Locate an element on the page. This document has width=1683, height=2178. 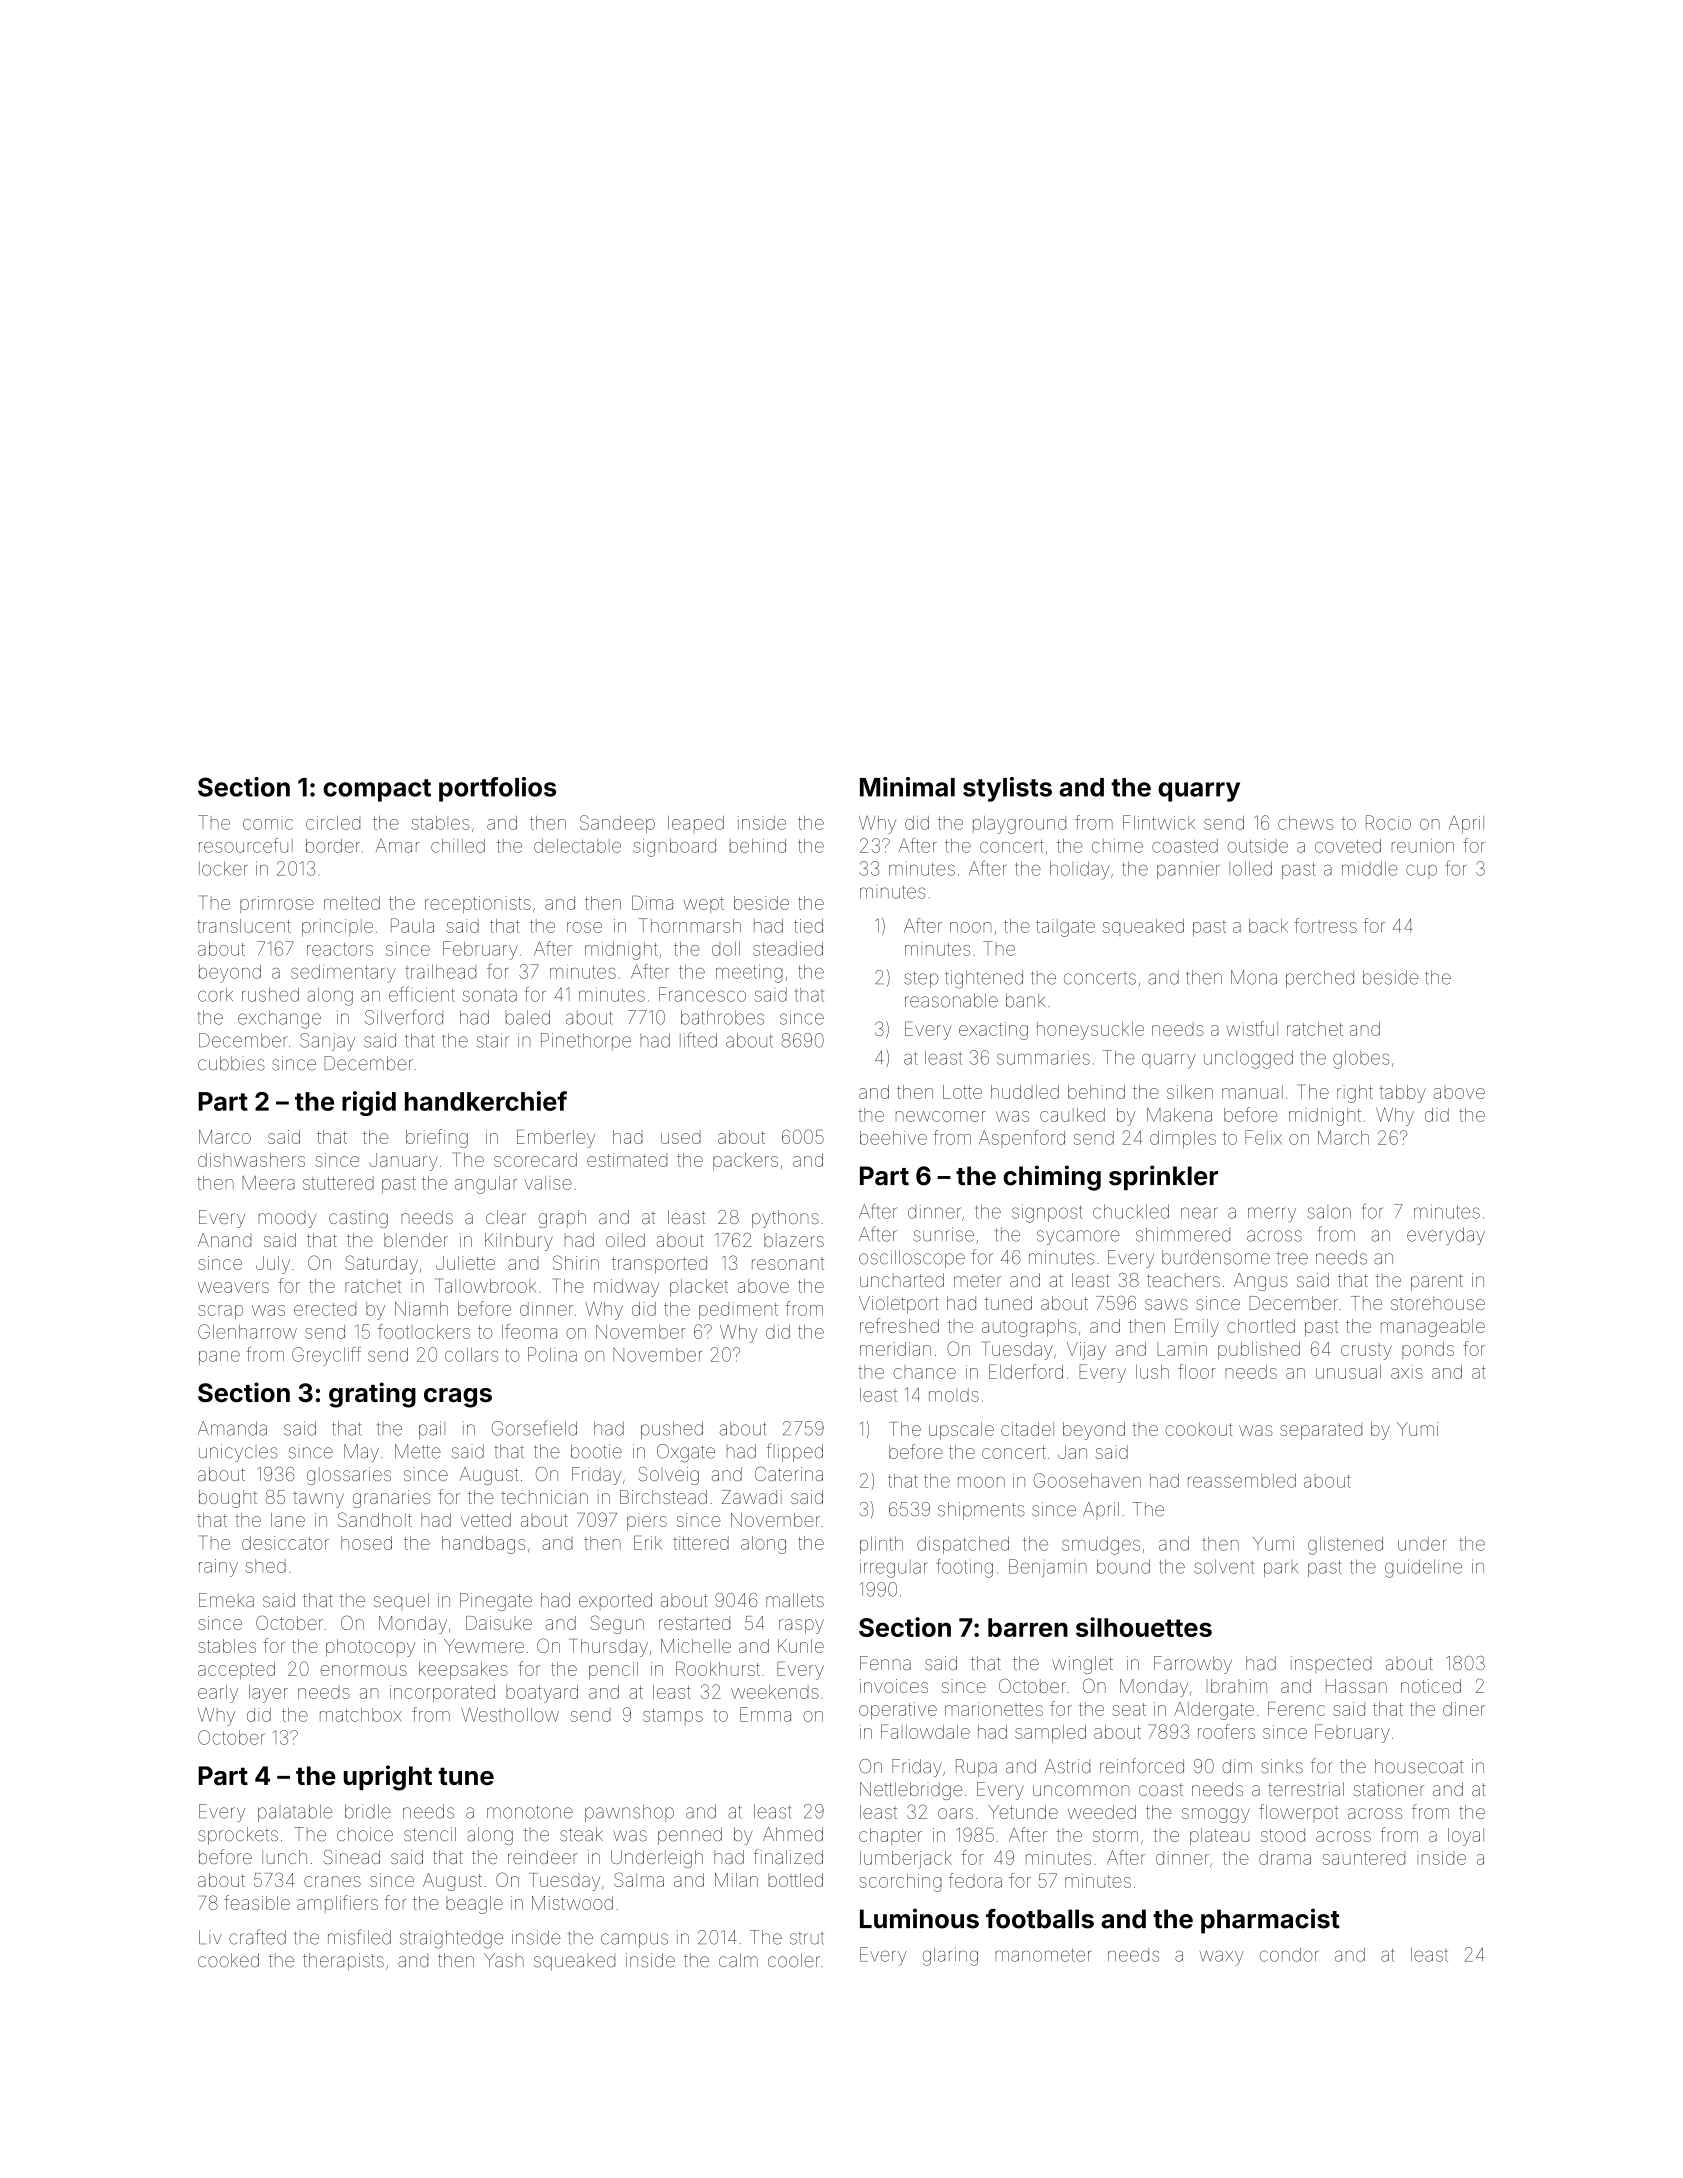
chance is located at coordinates (925, 1372).
